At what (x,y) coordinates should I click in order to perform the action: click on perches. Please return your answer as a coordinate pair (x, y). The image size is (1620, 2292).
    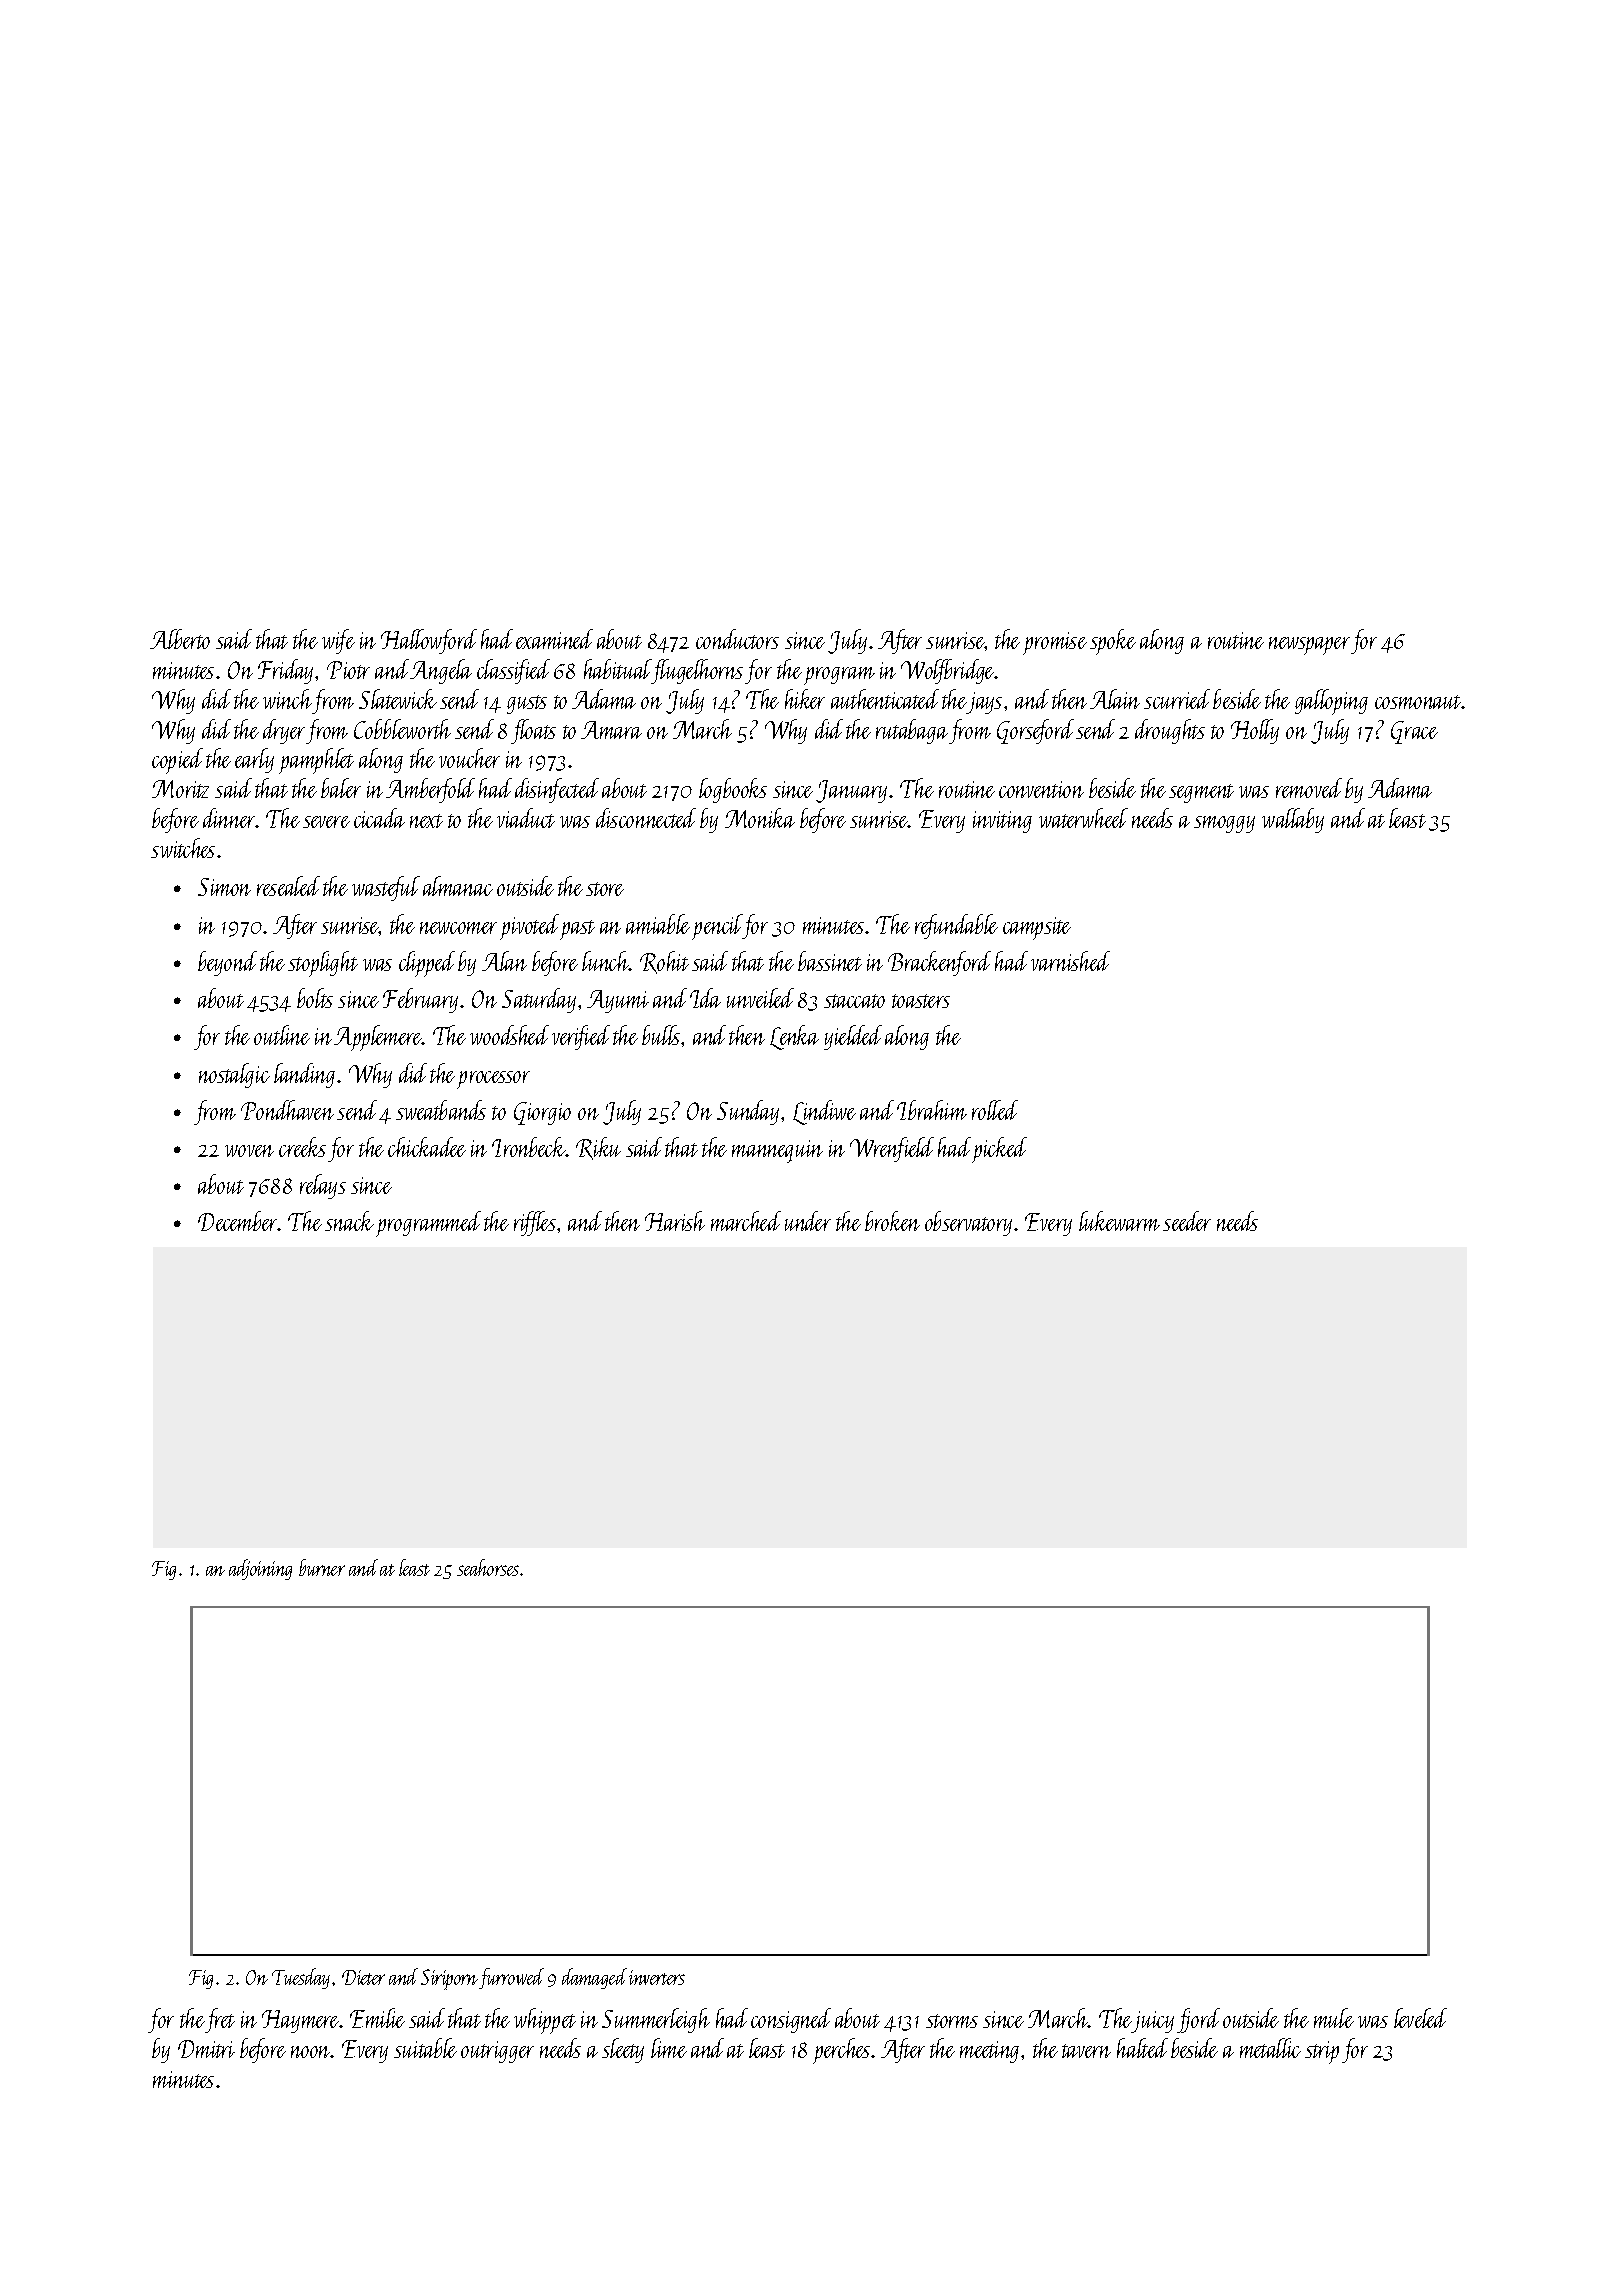
    Looking at the image, I should click on (842, 2051).
